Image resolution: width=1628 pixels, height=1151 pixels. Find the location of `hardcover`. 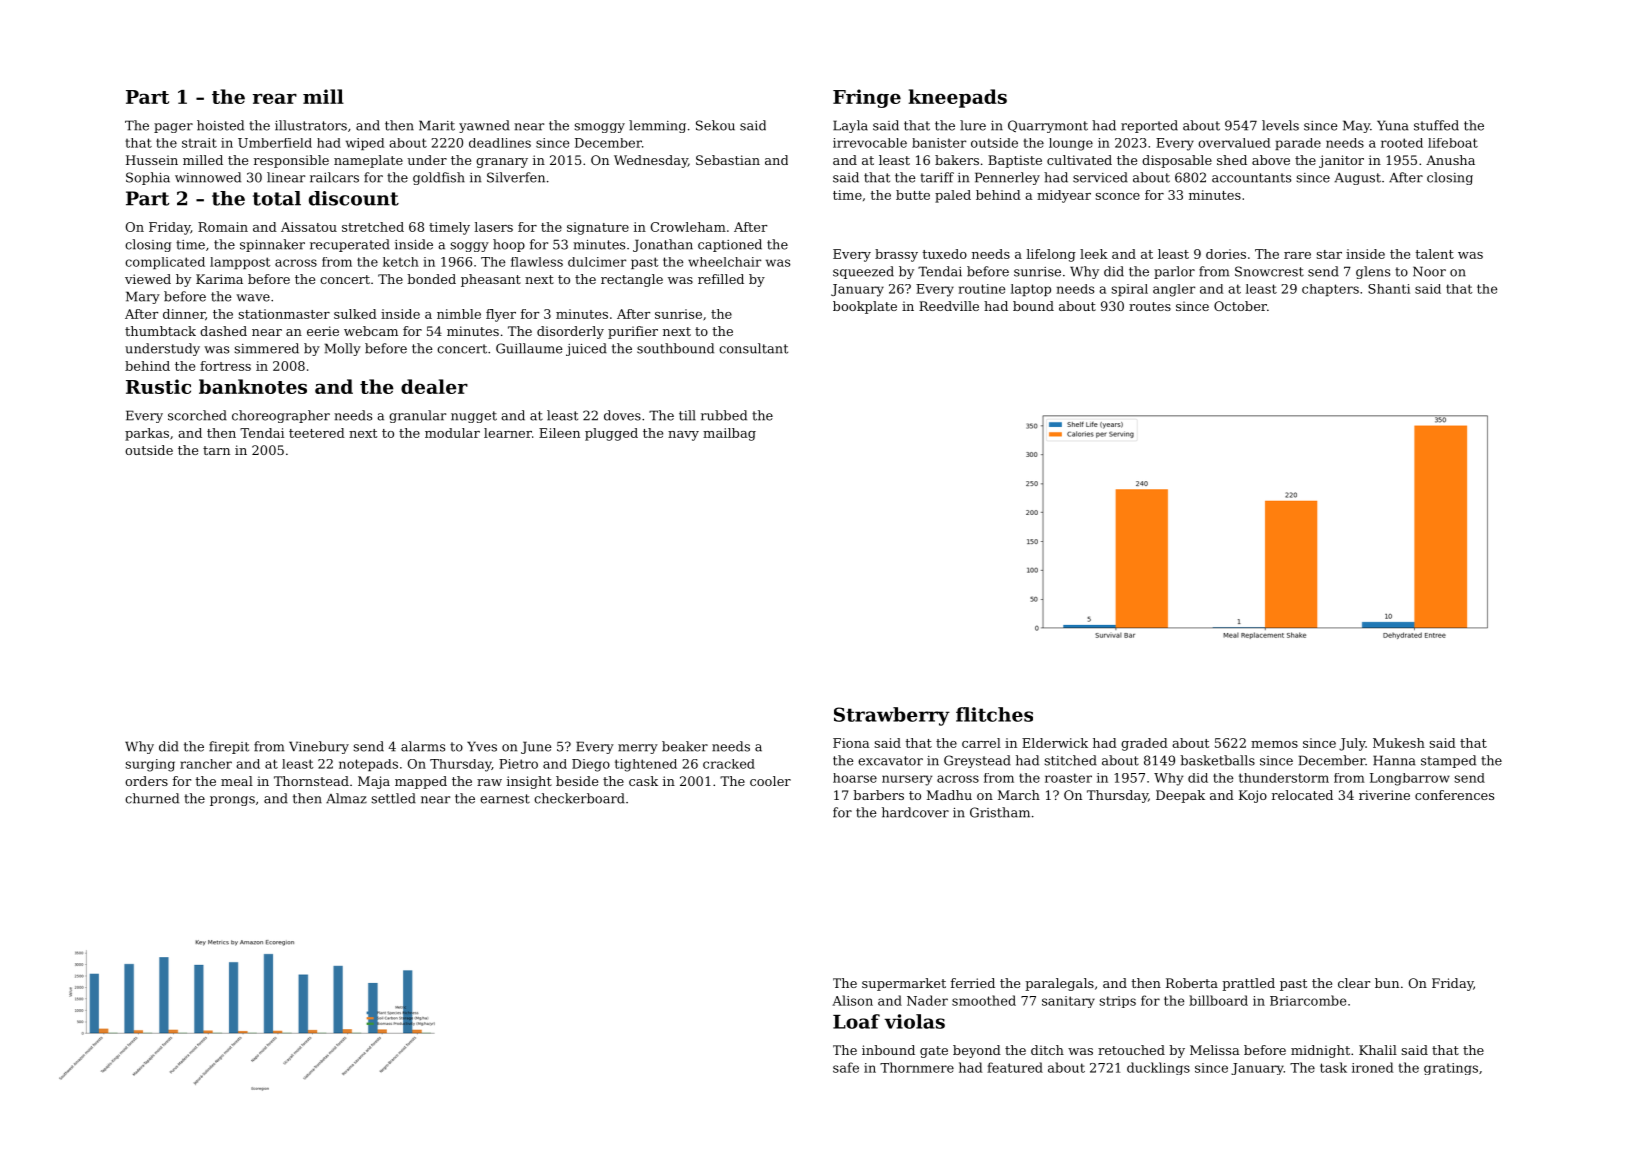

hardcover is located at coordinates (915, 812).
